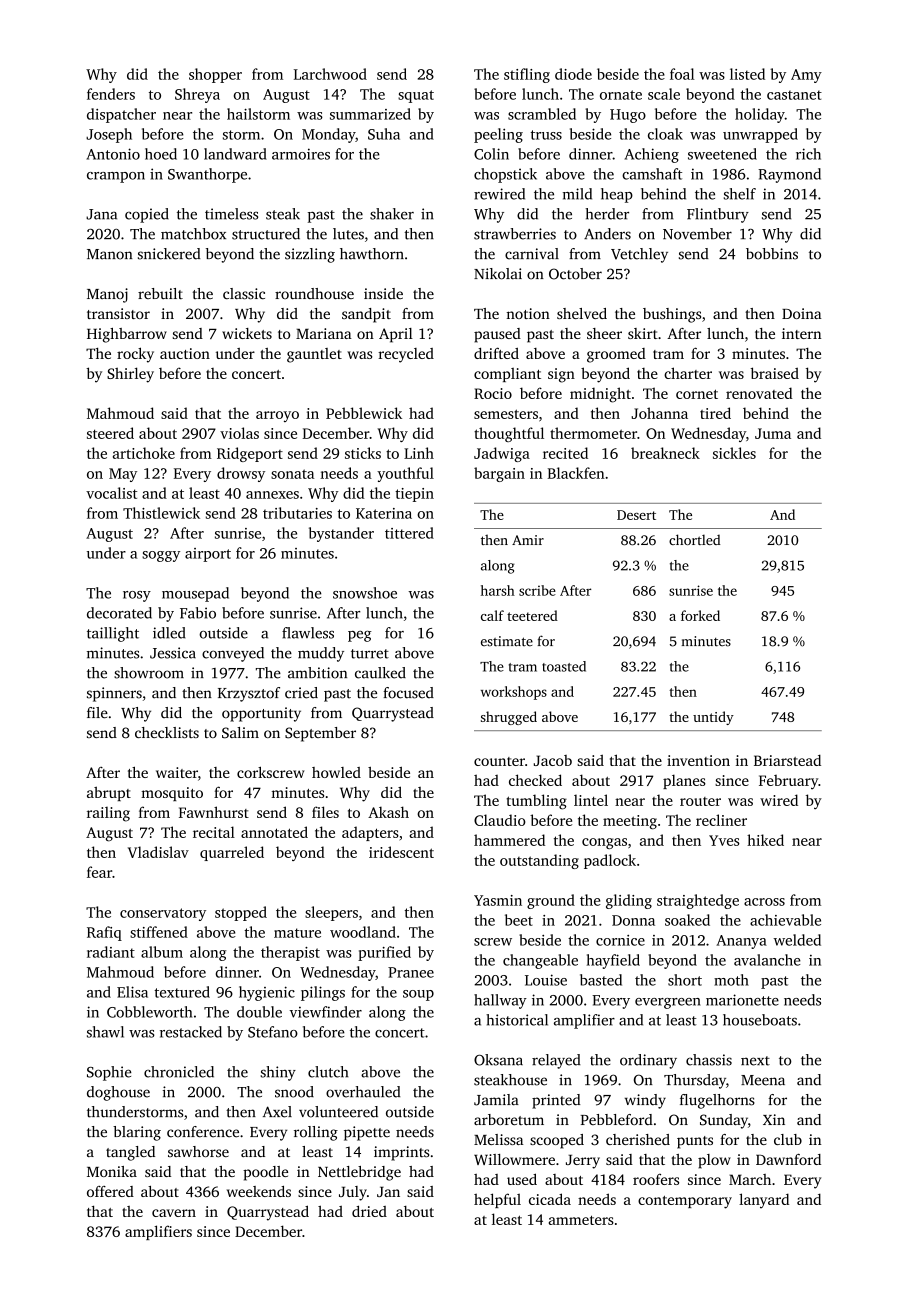  I want to click on Amy, so click(806, 76).
